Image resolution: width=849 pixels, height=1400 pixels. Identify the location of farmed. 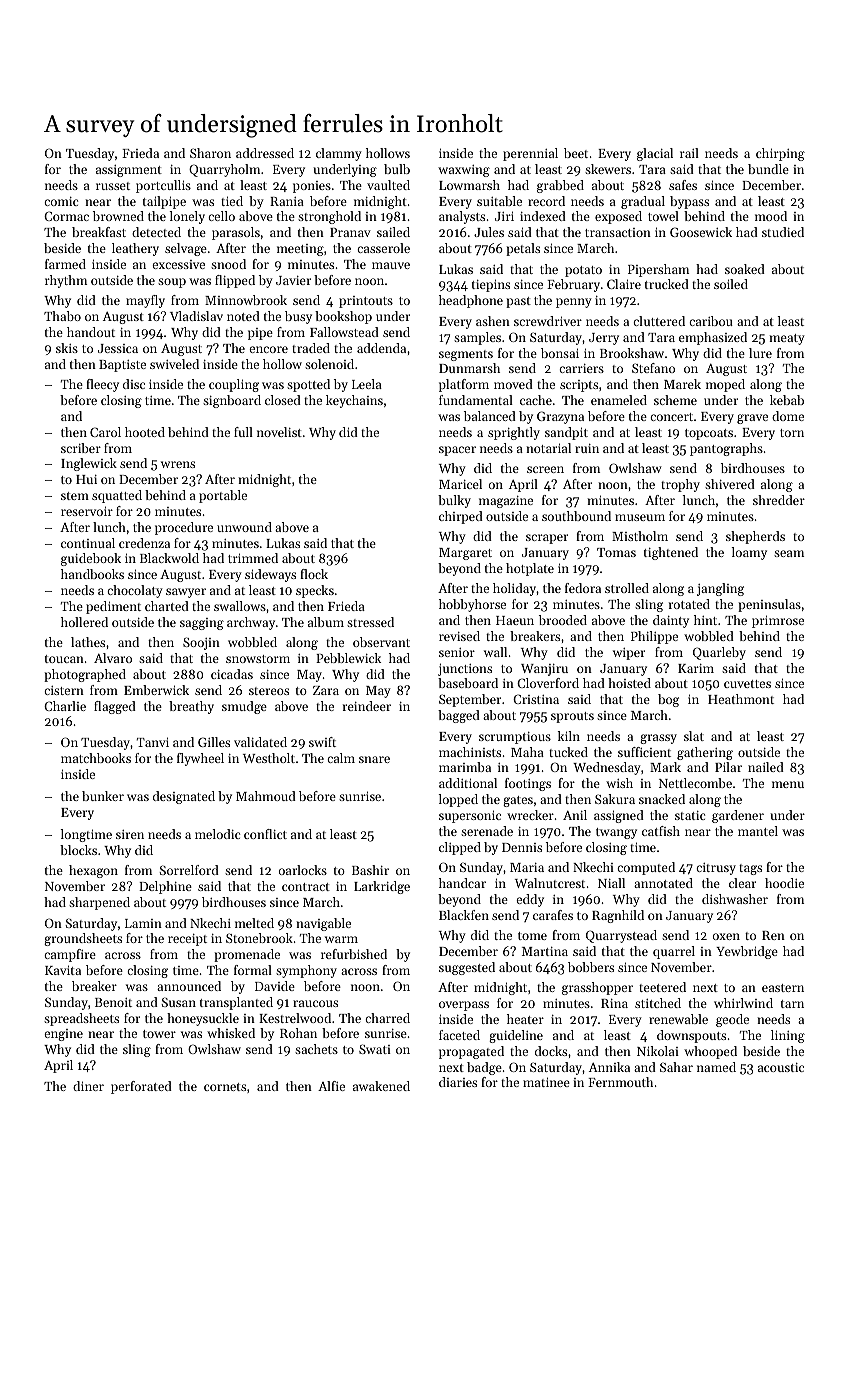
(65, 264).
